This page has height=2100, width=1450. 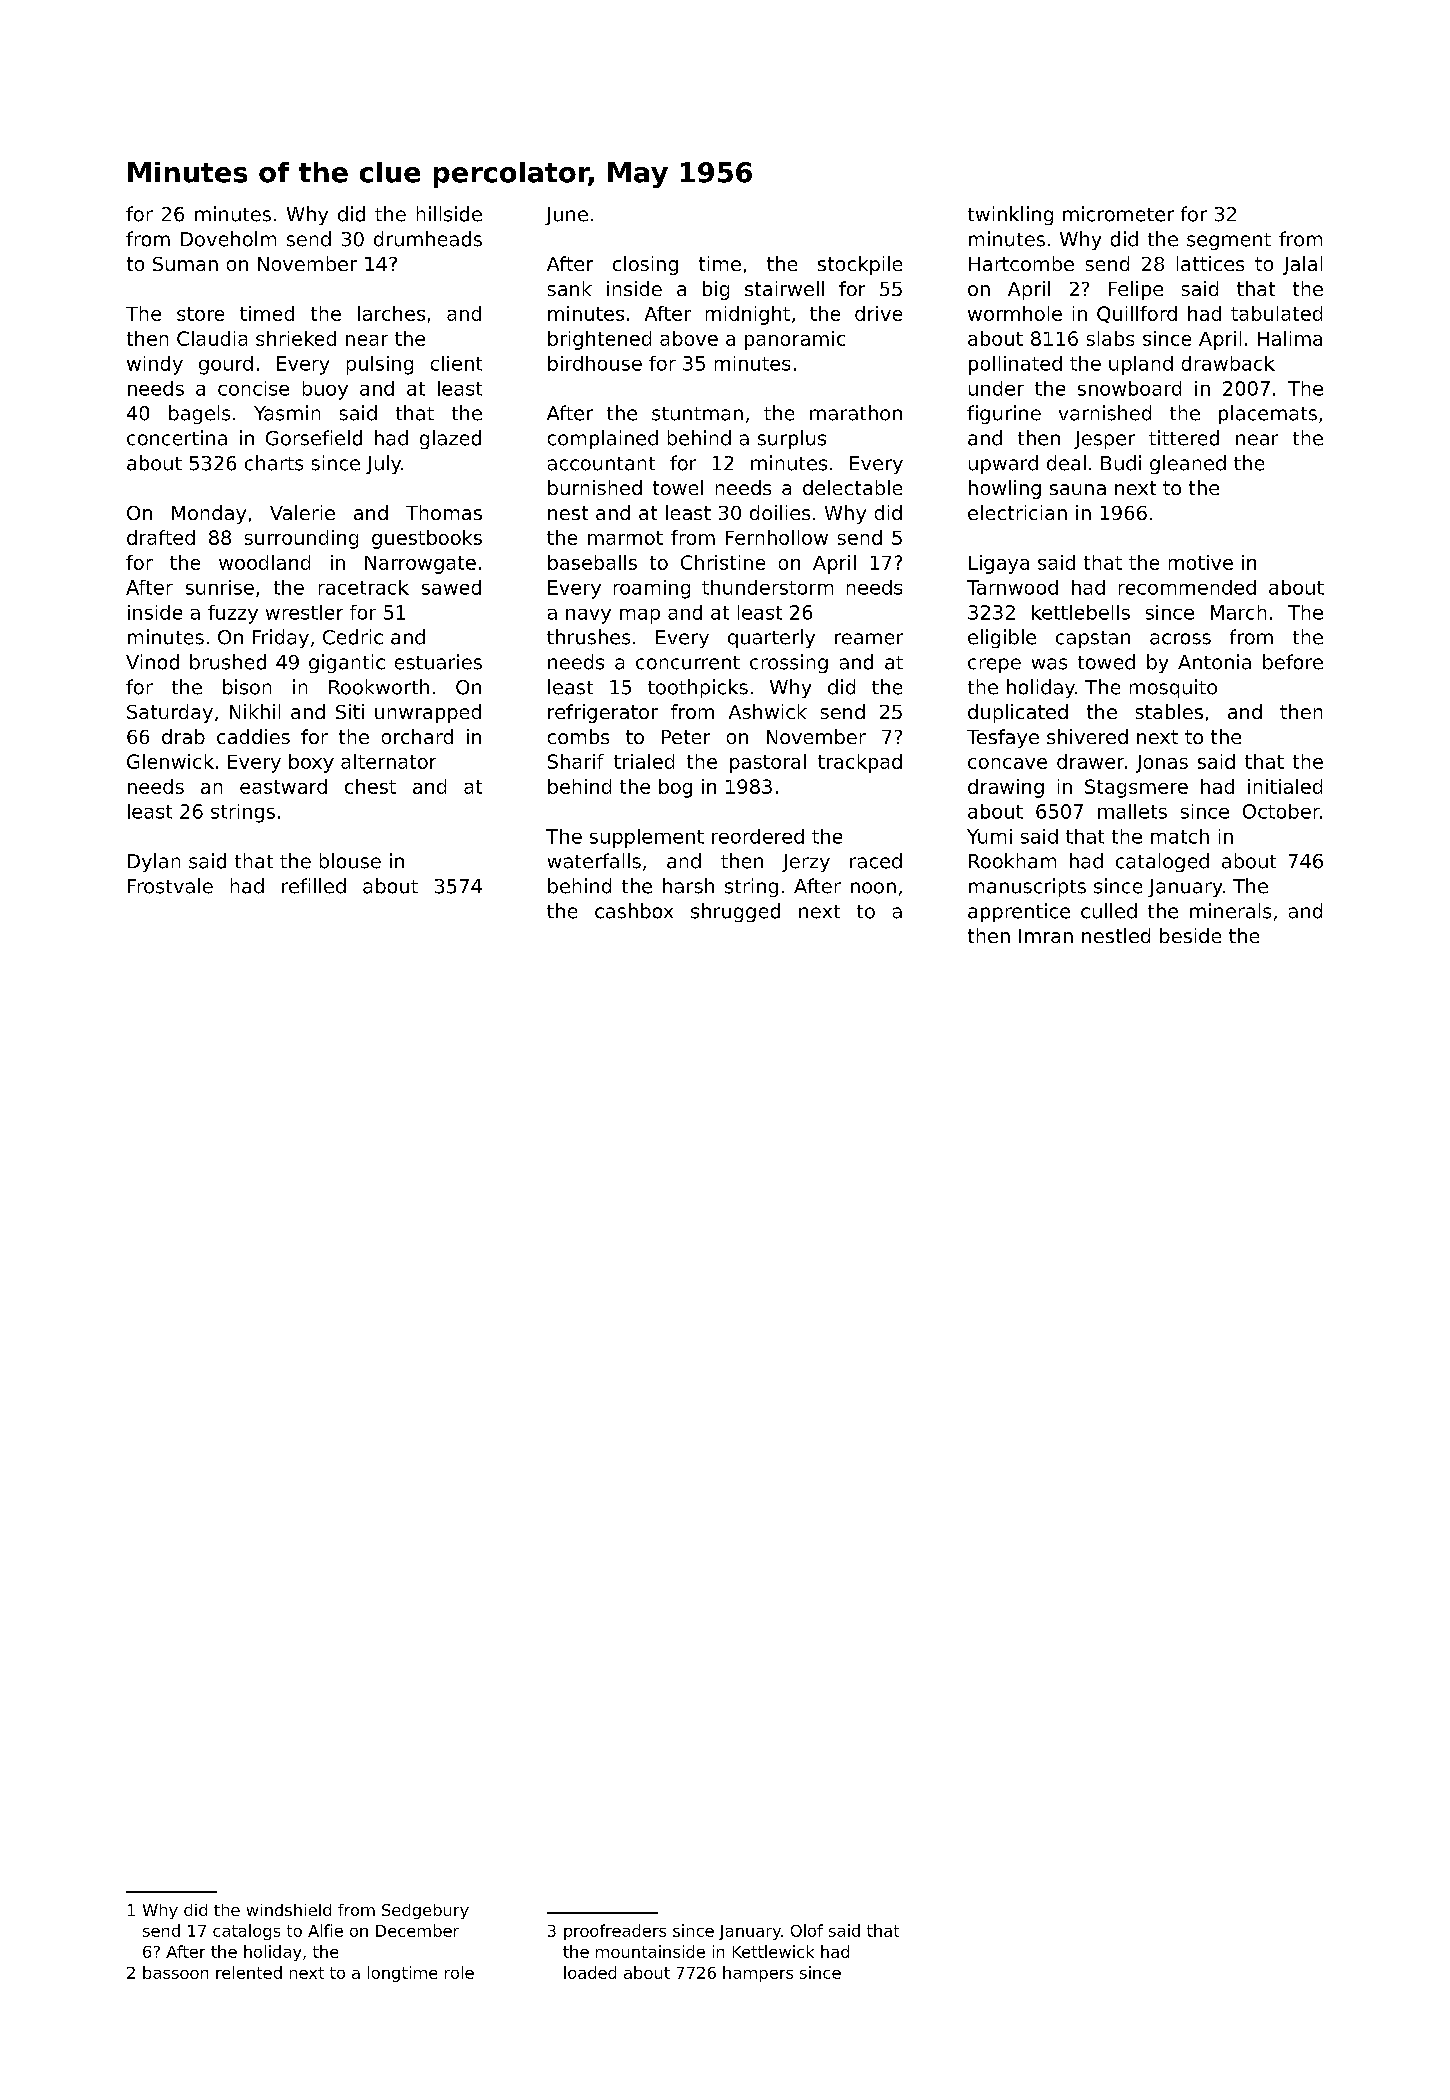 I want to click on cashbox, so click(x=634, y=911).
